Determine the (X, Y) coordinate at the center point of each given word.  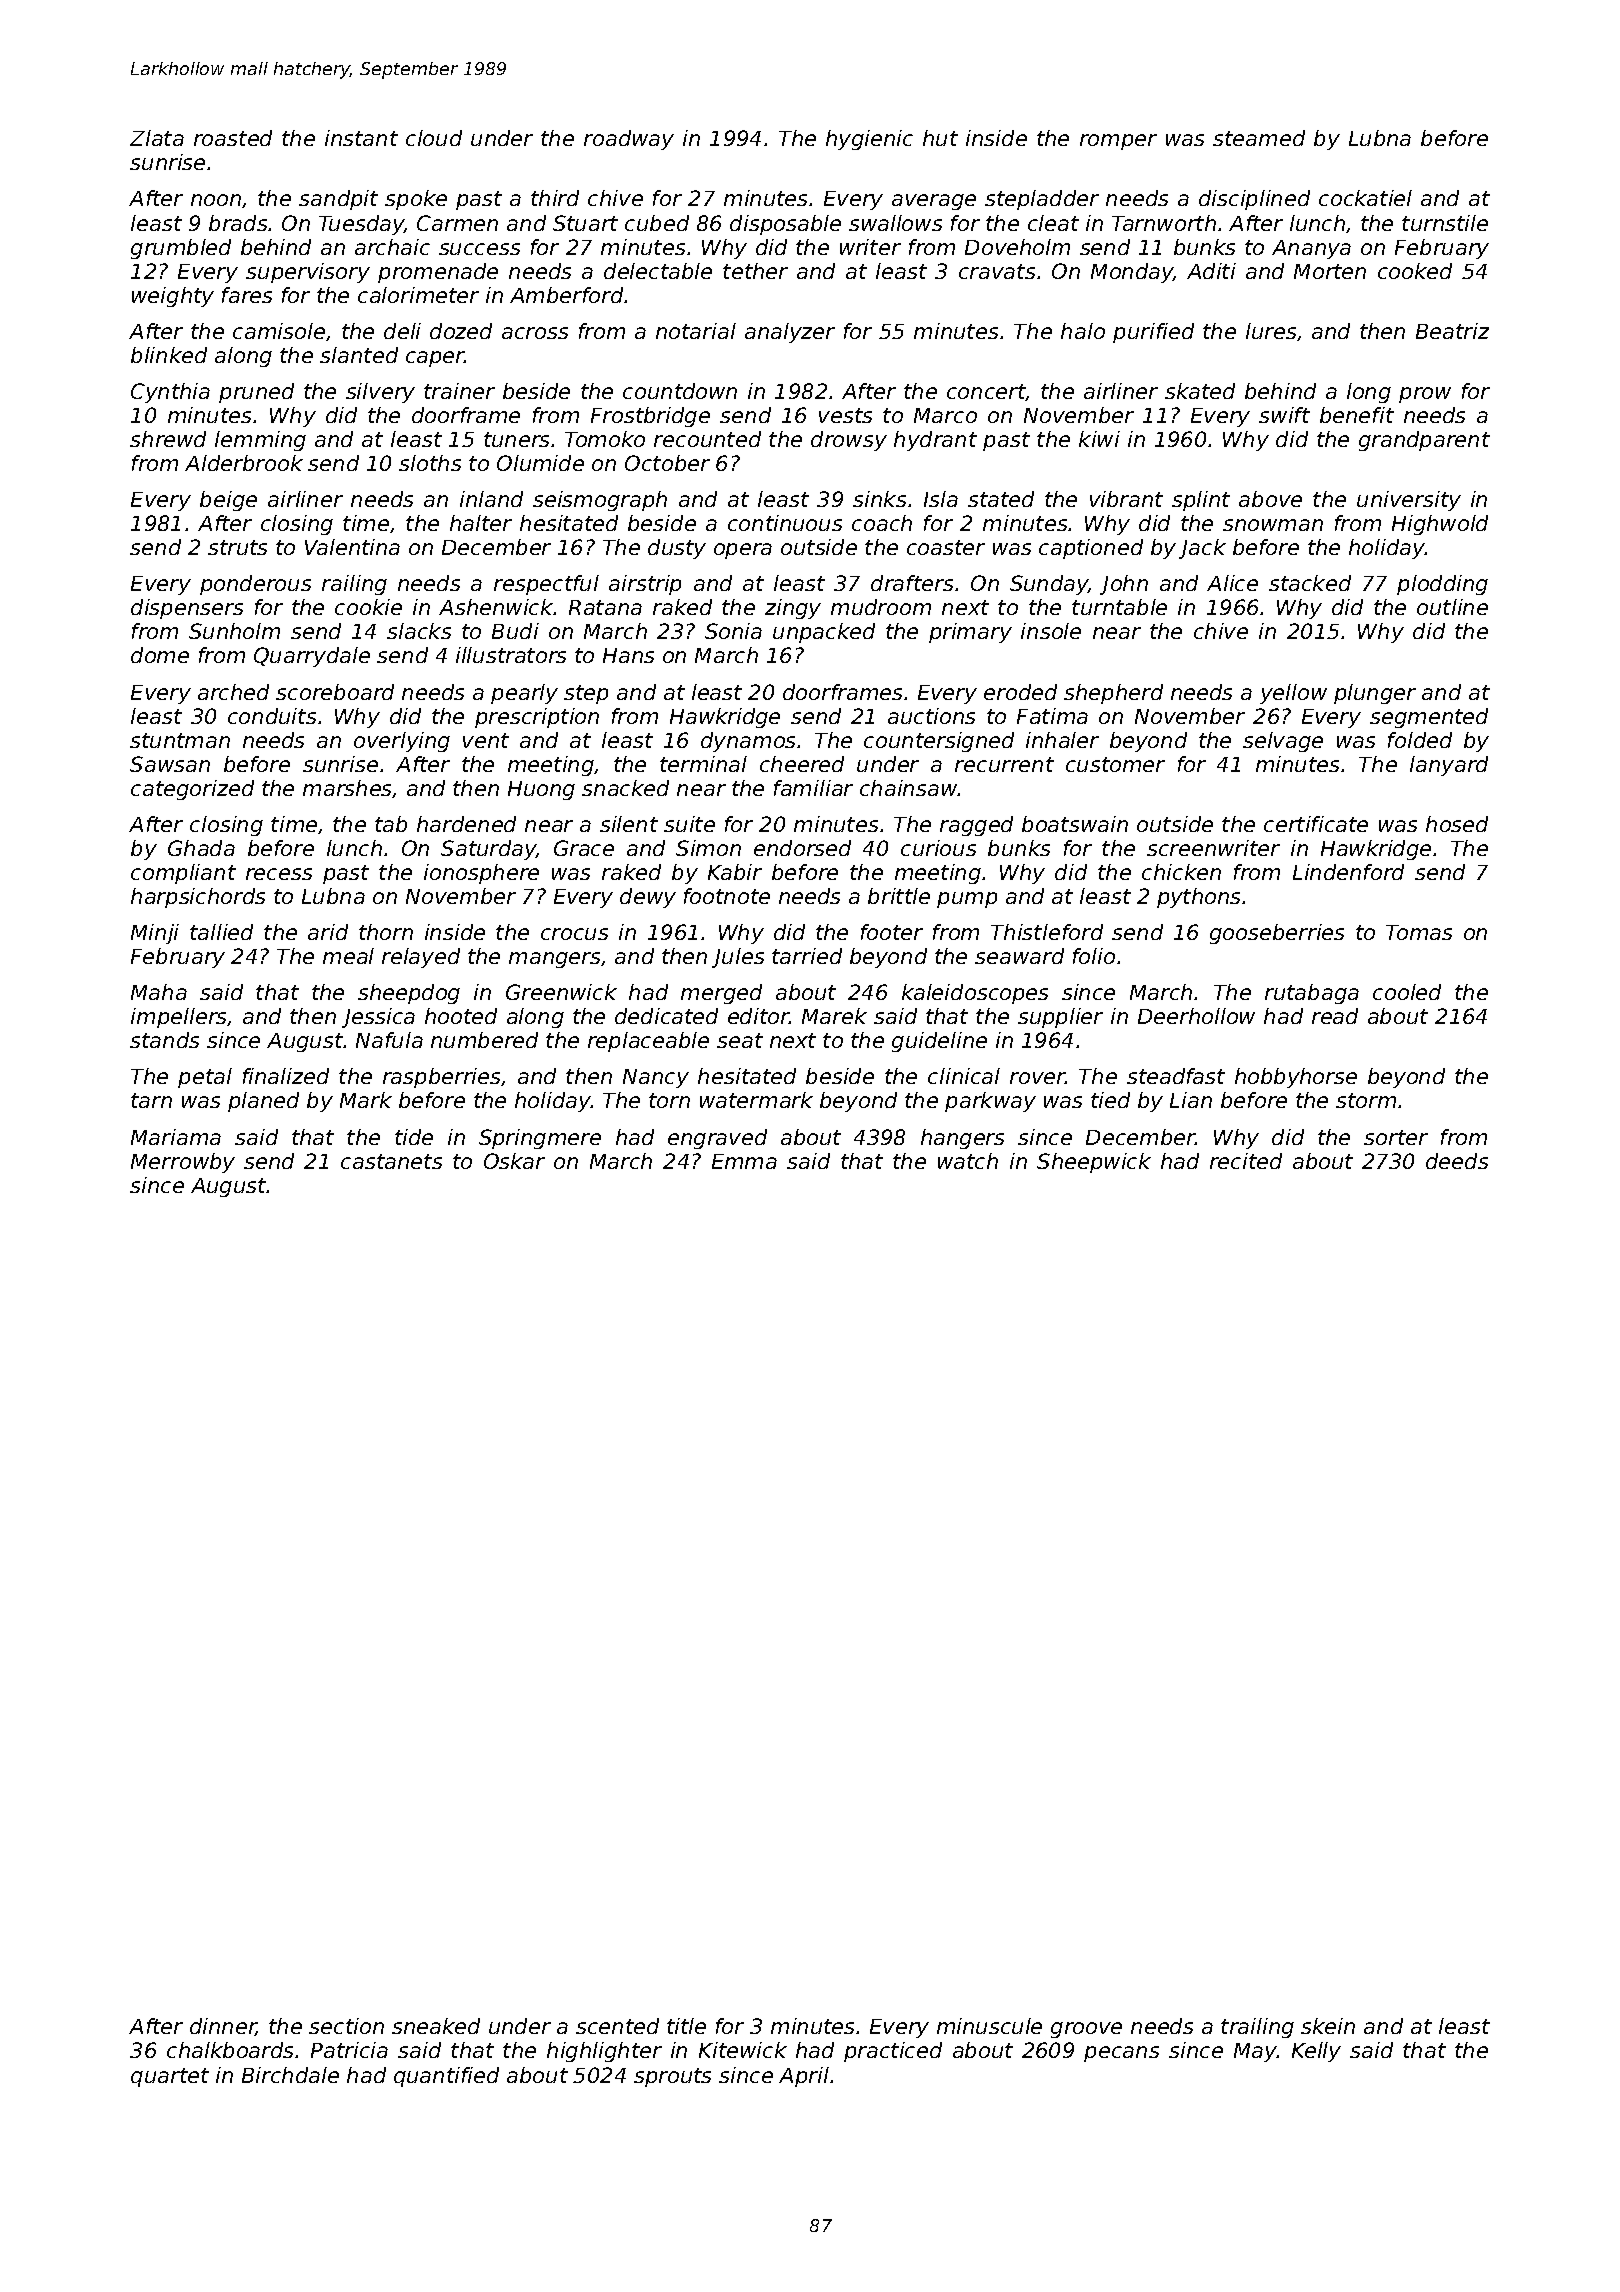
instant (361, 138)
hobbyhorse (1296, 1078)
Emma (744, 1161)
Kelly (1316, 2052)
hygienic (869, 140)
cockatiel (1365, 198)
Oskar (514, 1161)
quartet (170, 2077)
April (804, 2077)
